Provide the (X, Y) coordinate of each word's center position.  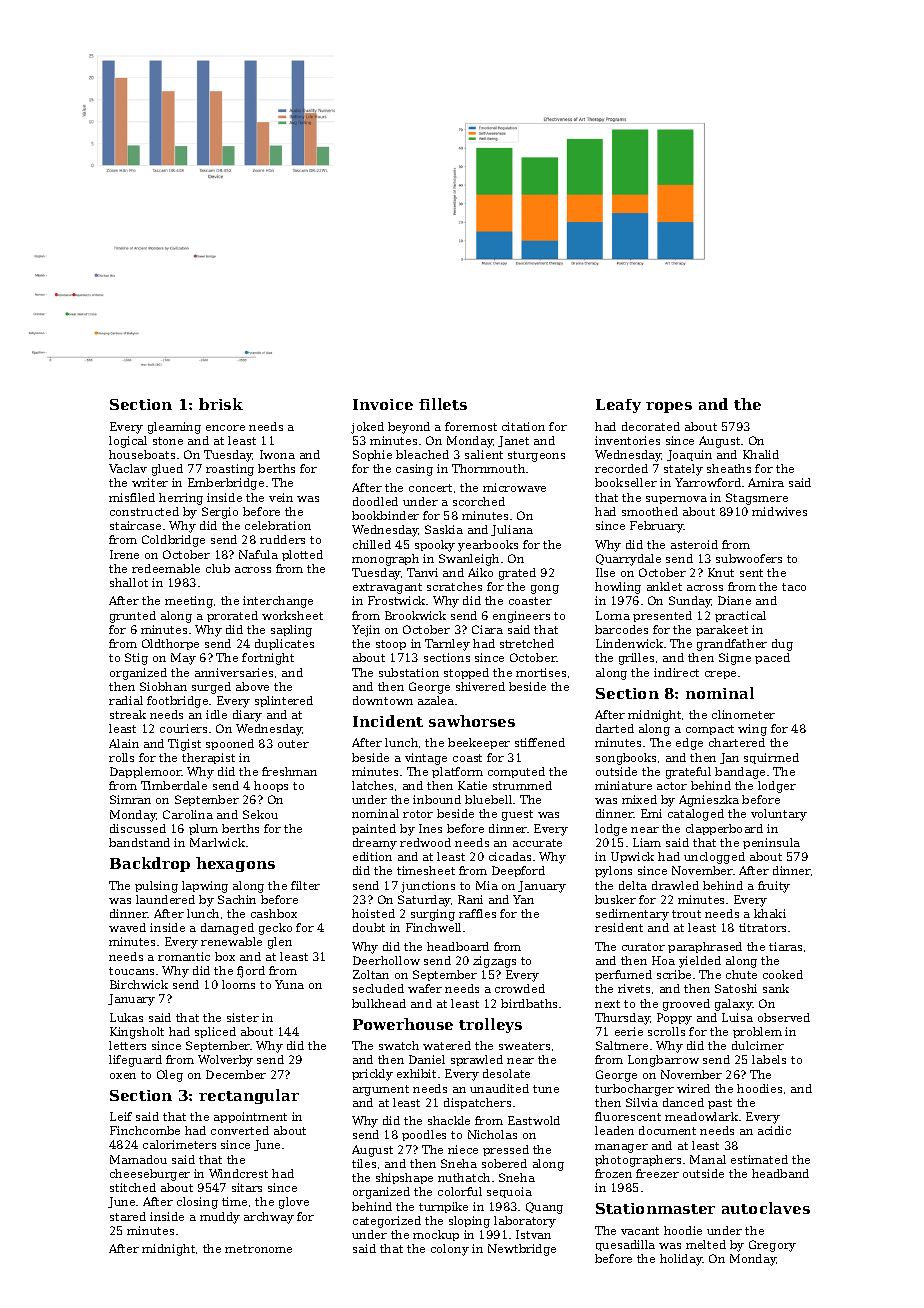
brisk (221, 404)
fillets (443, 404)
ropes (669, 407)
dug (782, 645)
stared (128, 1216)
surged (211, 688)
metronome (258, 1249)
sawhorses (472, 721)
